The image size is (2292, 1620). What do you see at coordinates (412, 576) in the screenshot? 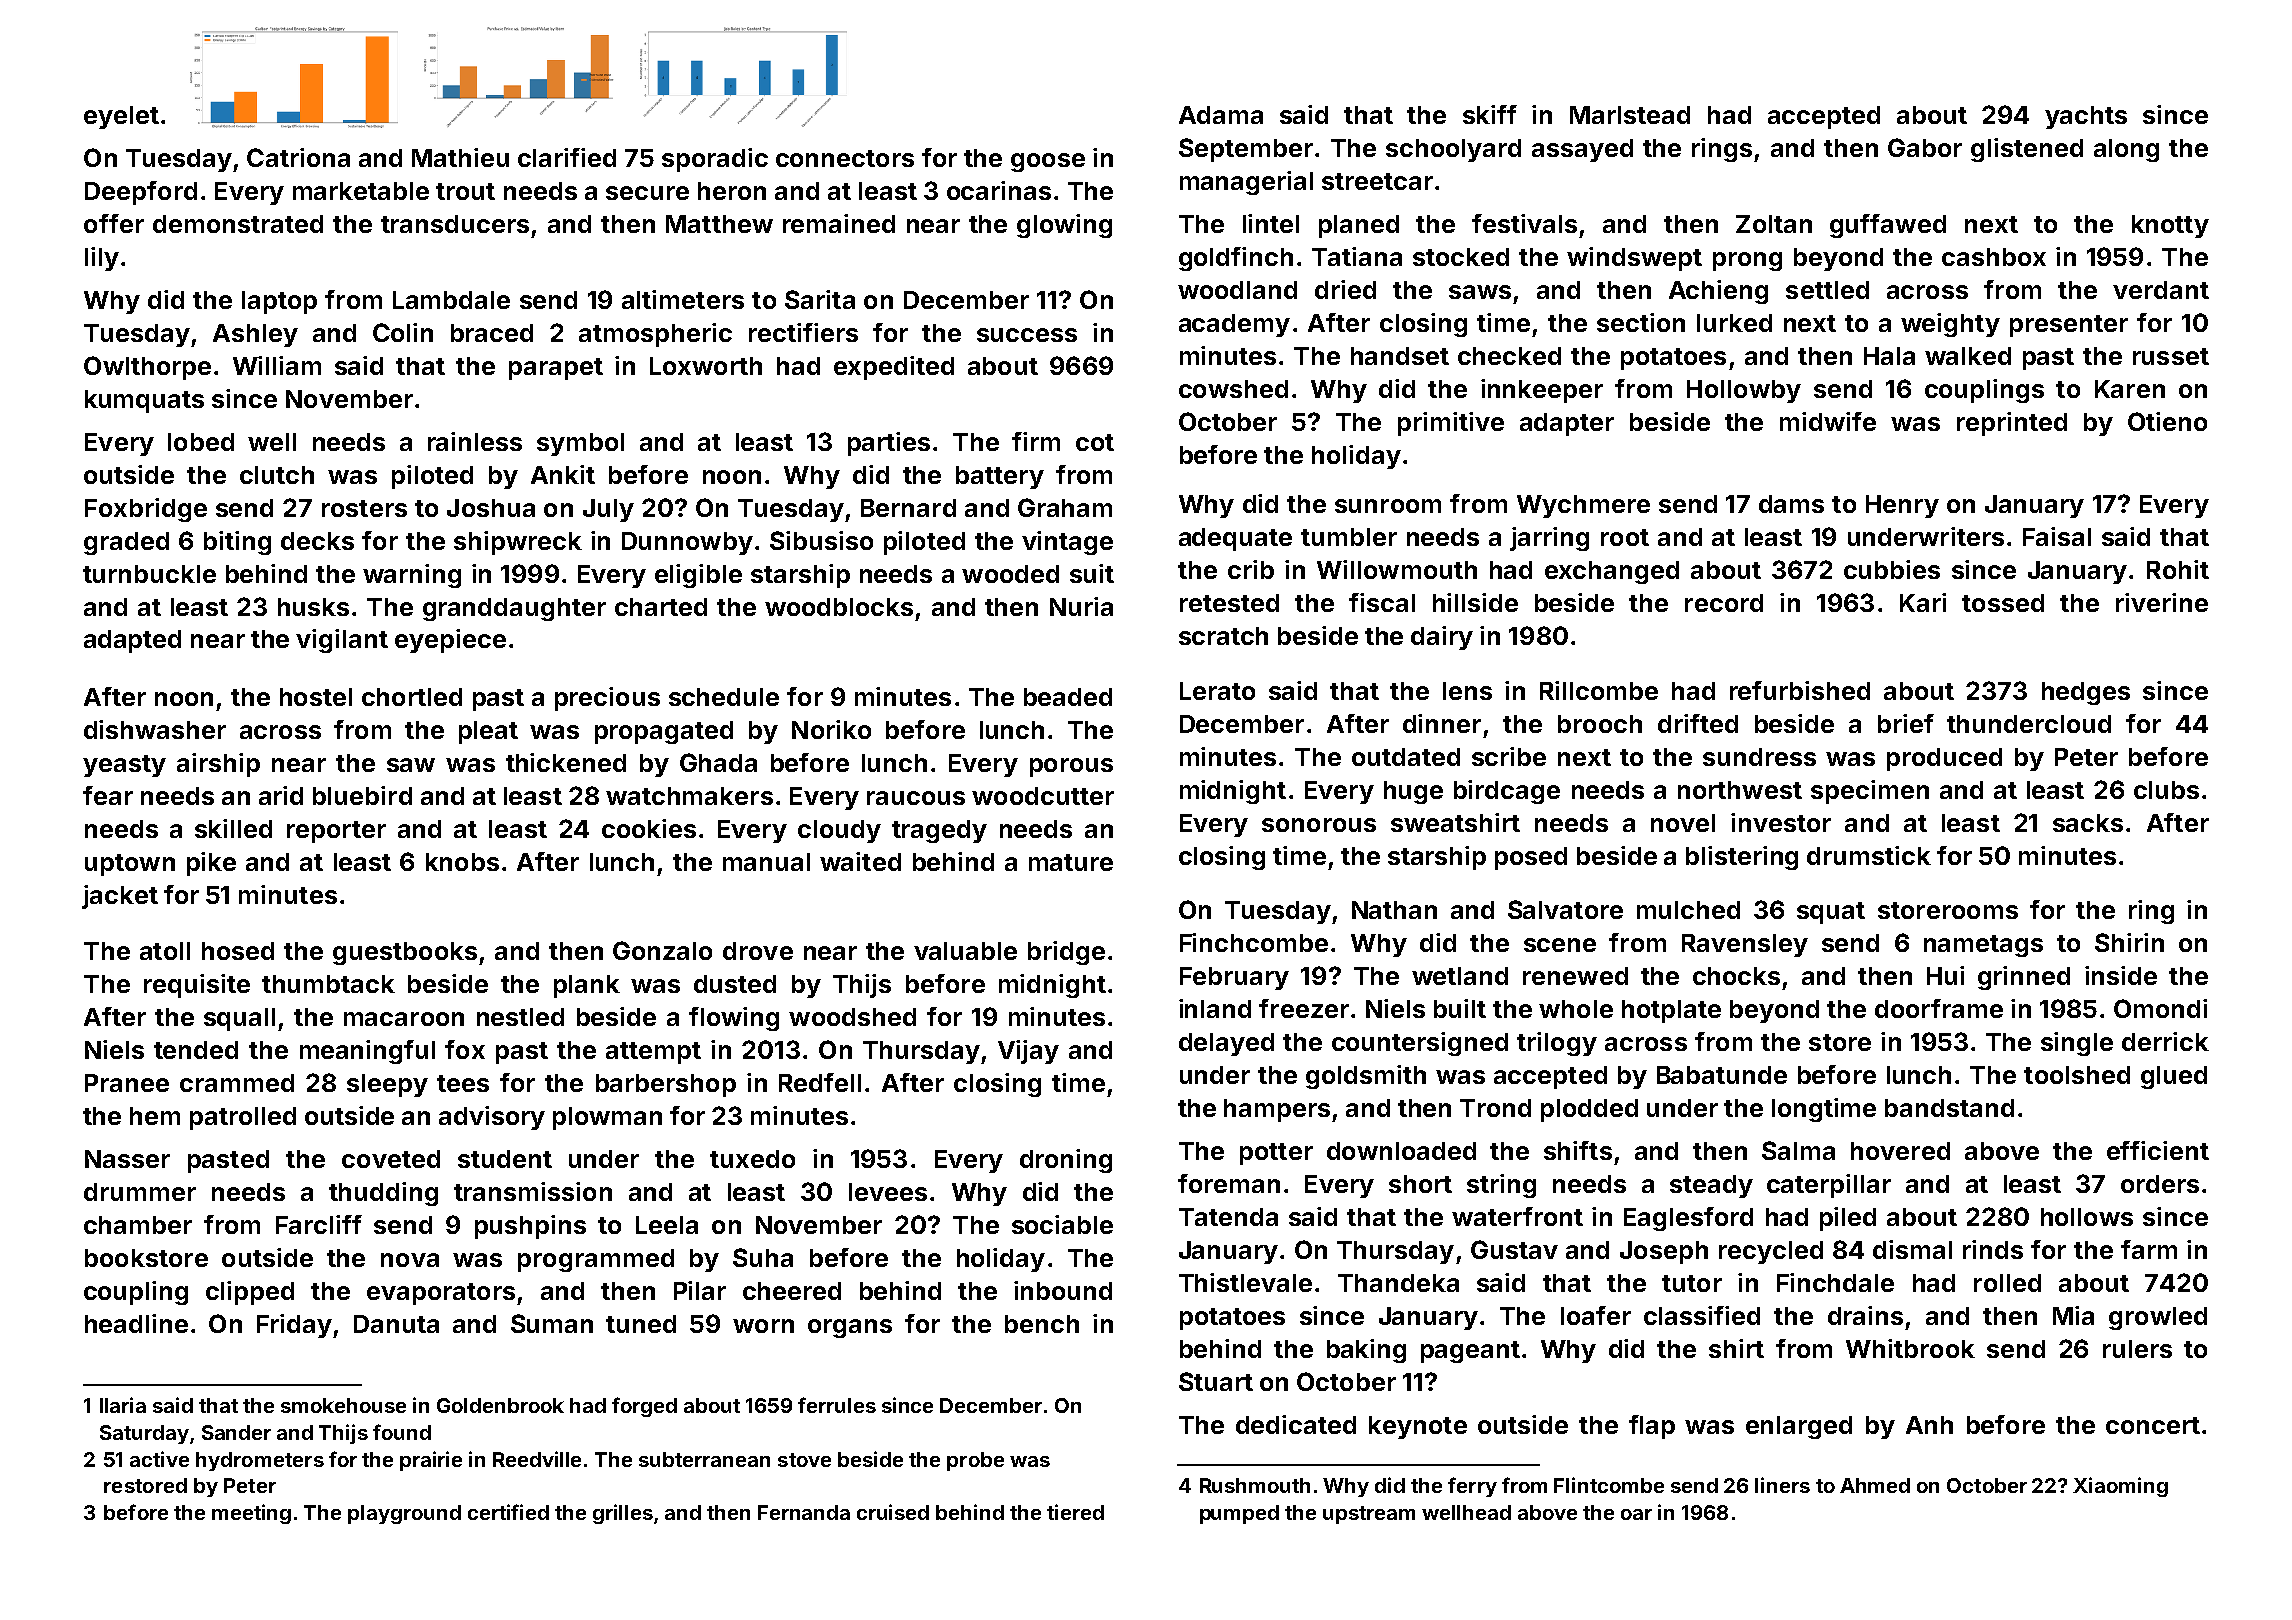
I see `warning` at bounding box center [412, 576].
